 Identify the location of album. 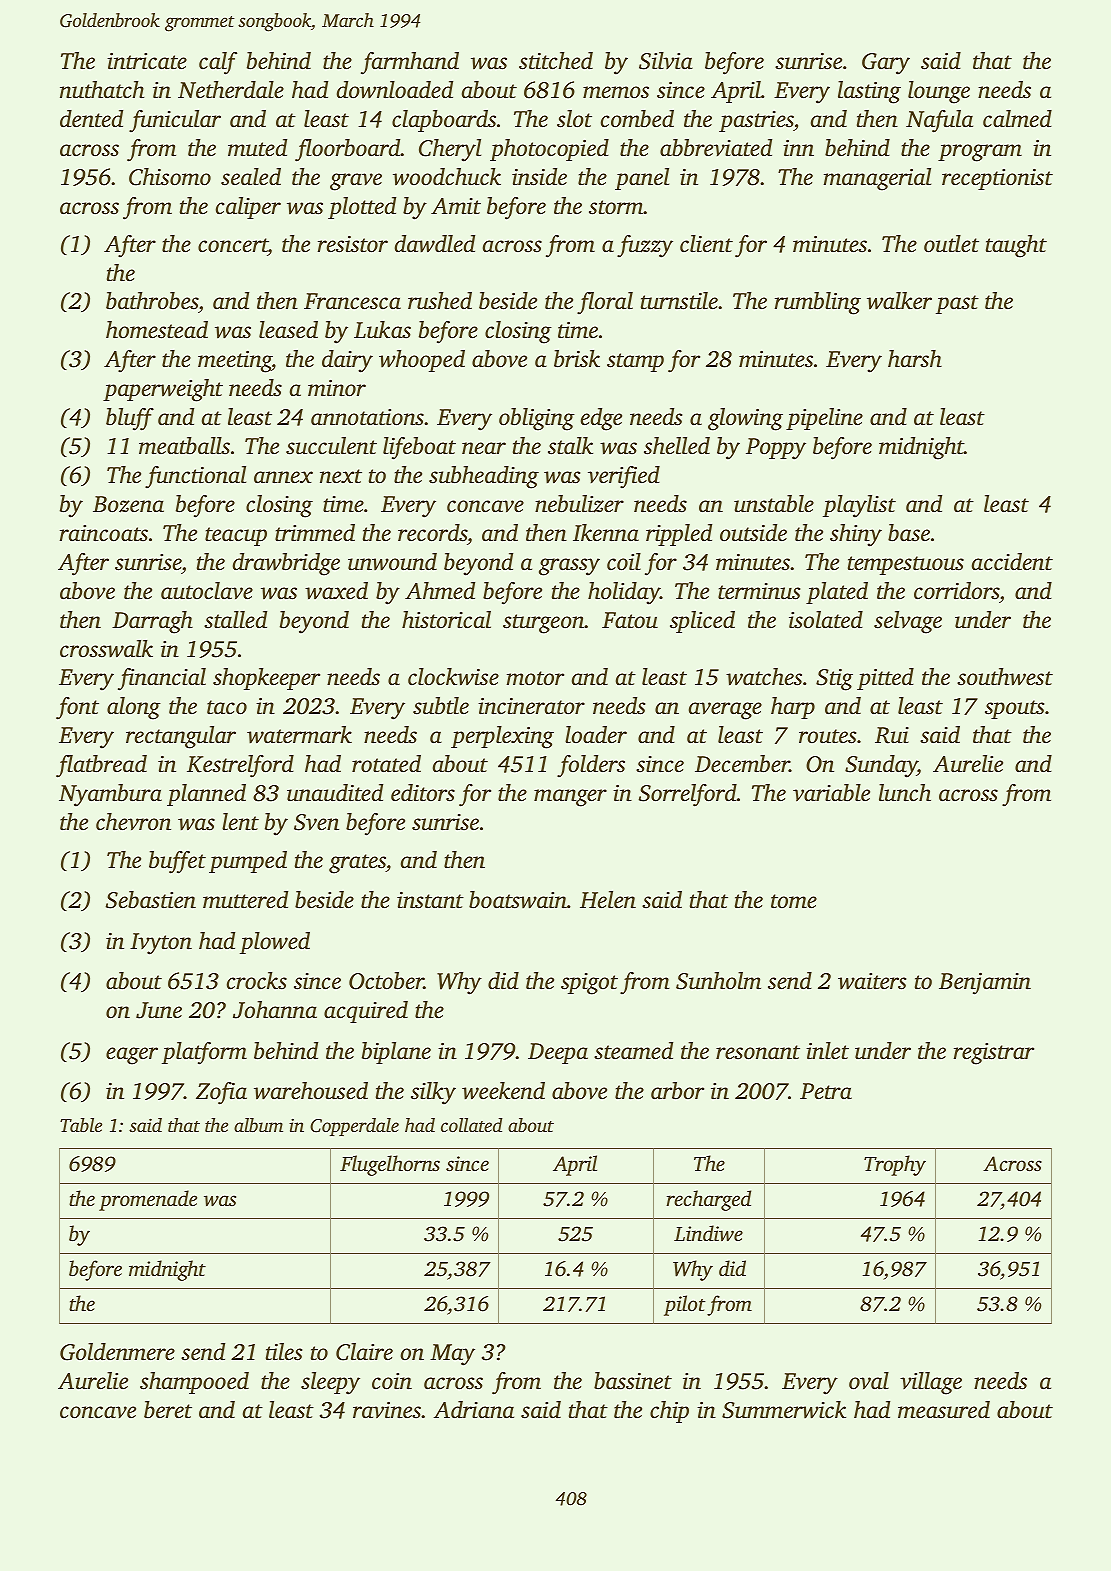
(258, 1125).
